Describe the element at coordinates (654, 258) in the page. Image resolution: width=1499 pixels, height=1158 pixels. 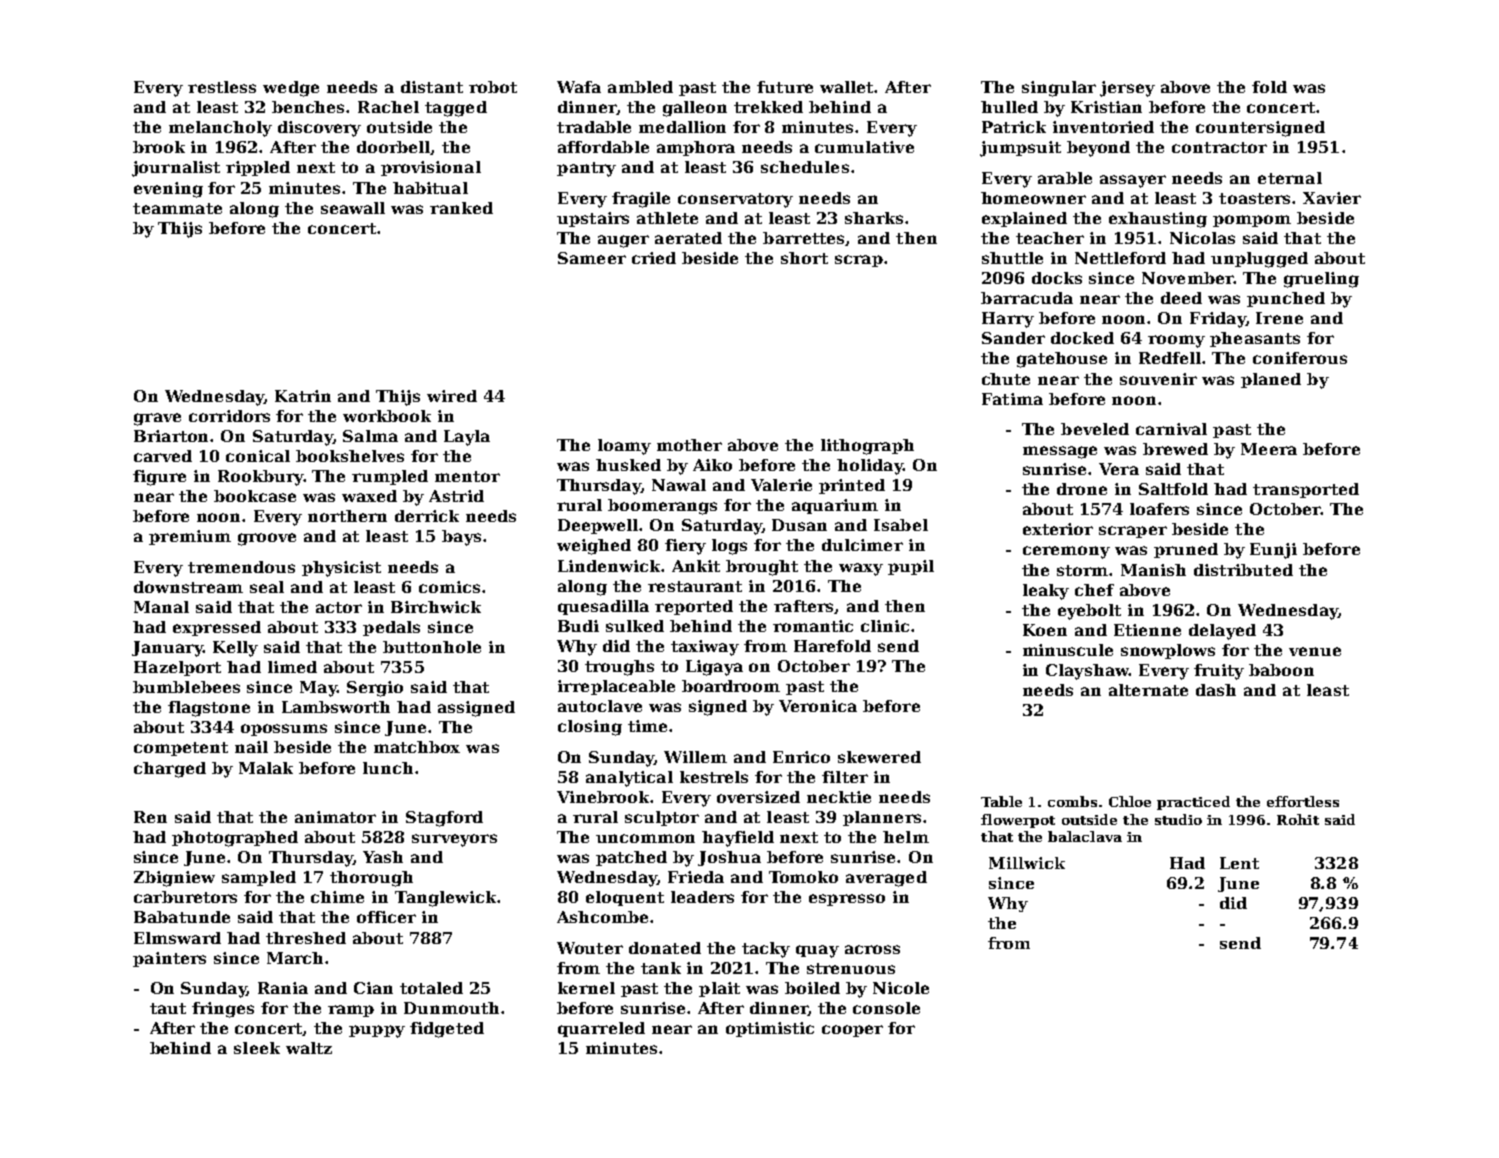
I see `cried` at that location.
